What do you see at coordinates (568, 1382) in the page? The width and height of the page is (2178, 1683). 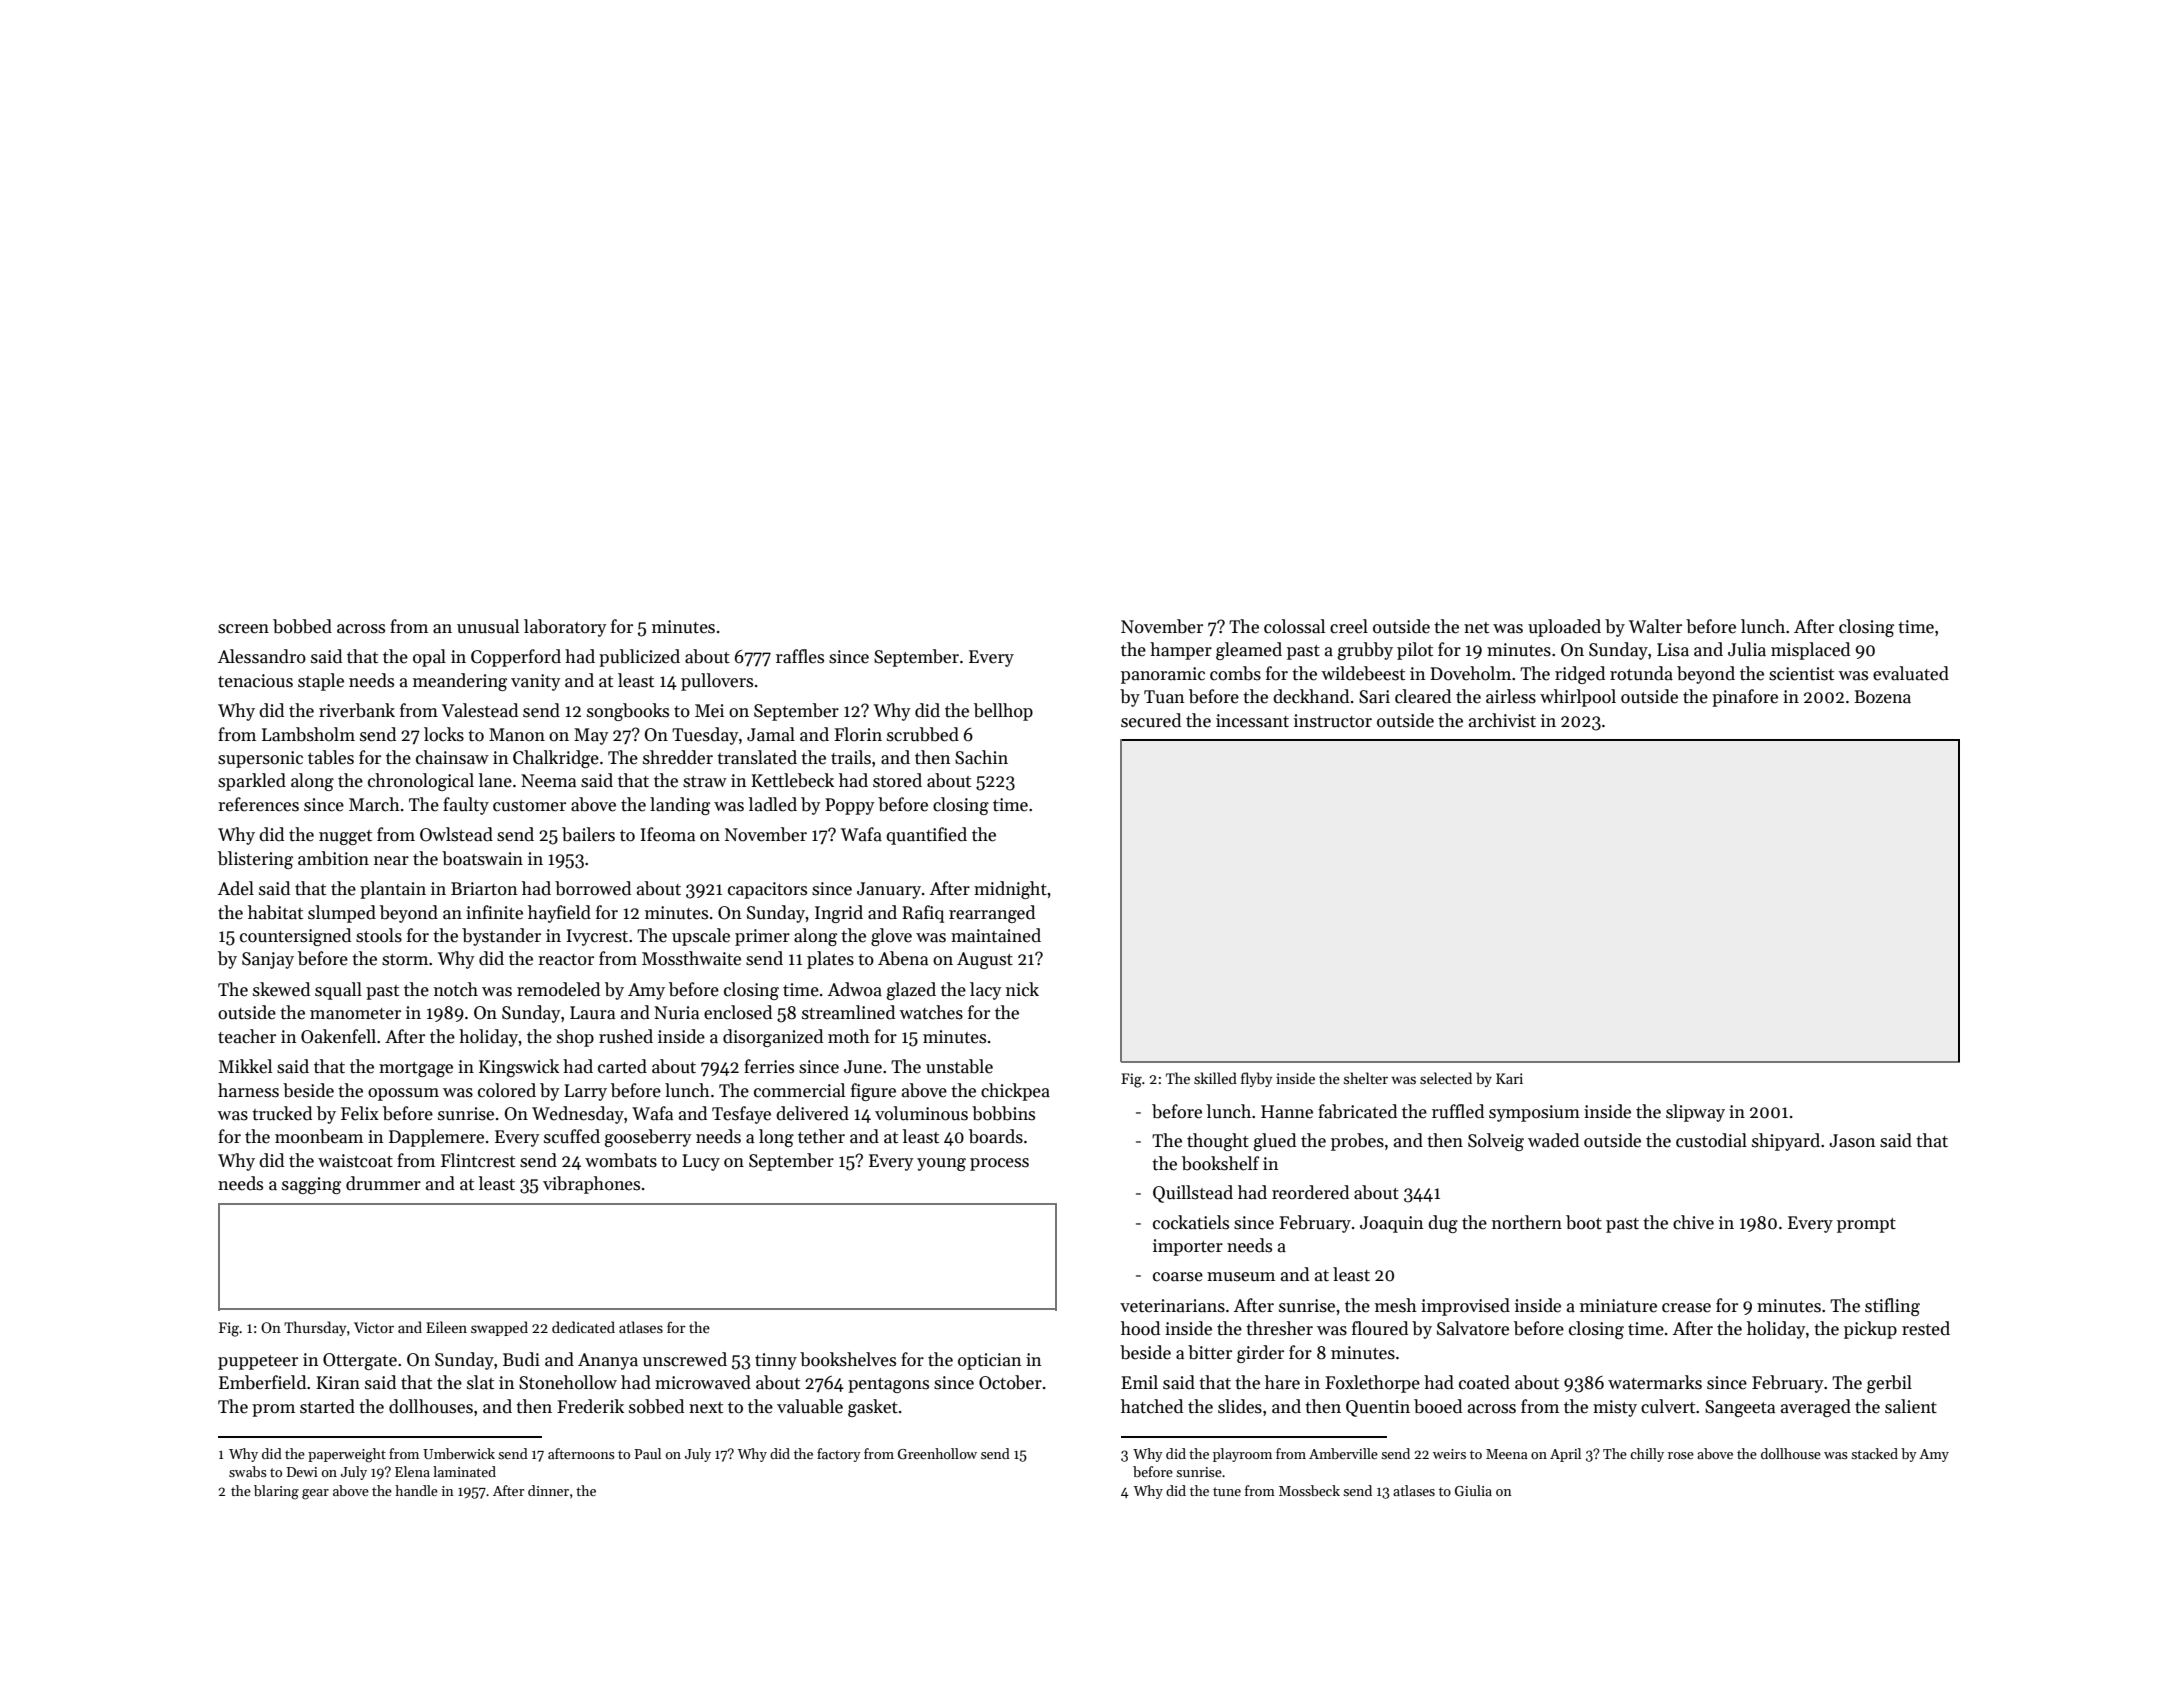 I see `Stonehollow` at bounding box center [568, 1382].
